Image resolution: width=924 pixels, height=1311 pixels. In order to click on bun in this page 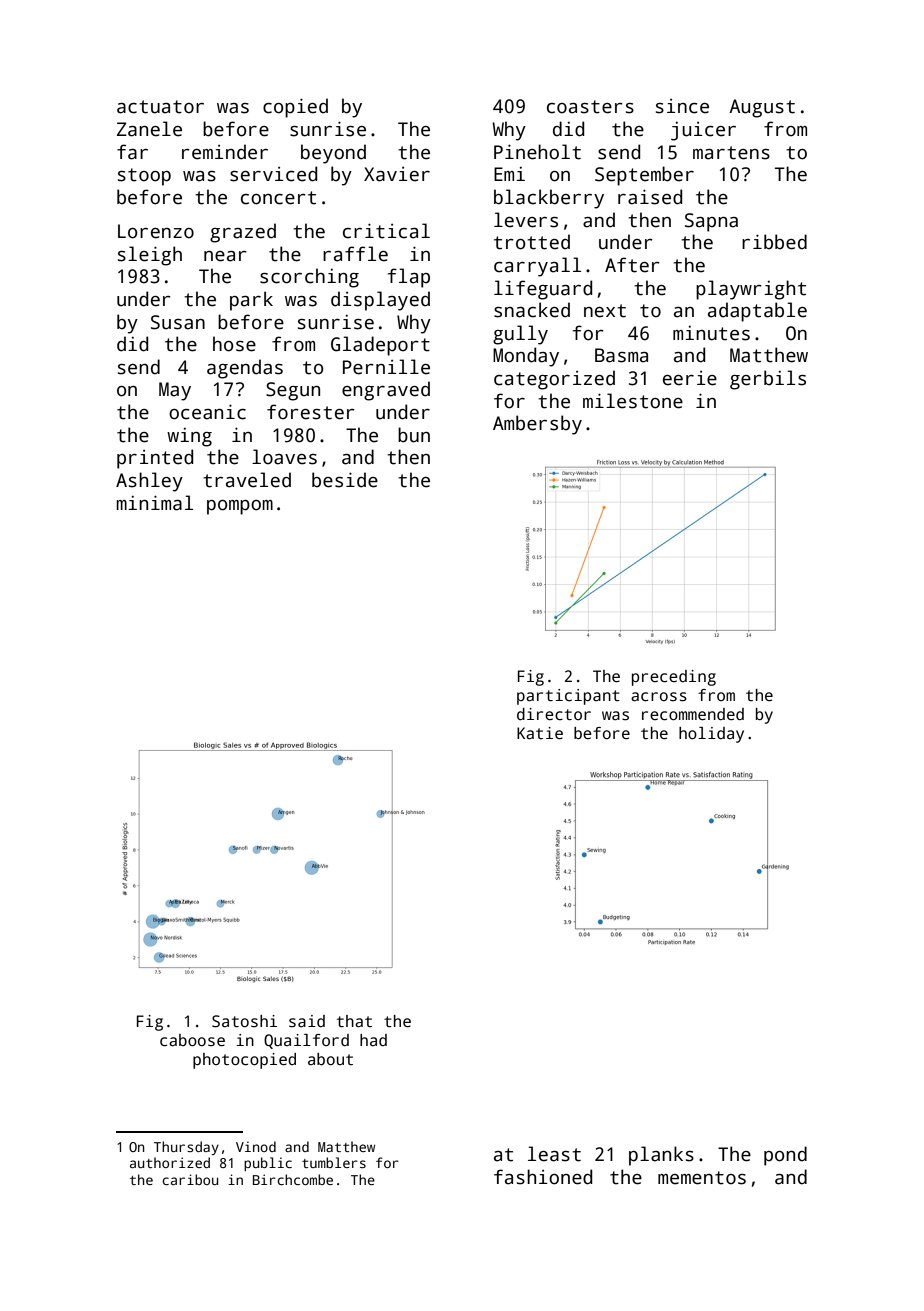, I will do `click(414, 435)`.
